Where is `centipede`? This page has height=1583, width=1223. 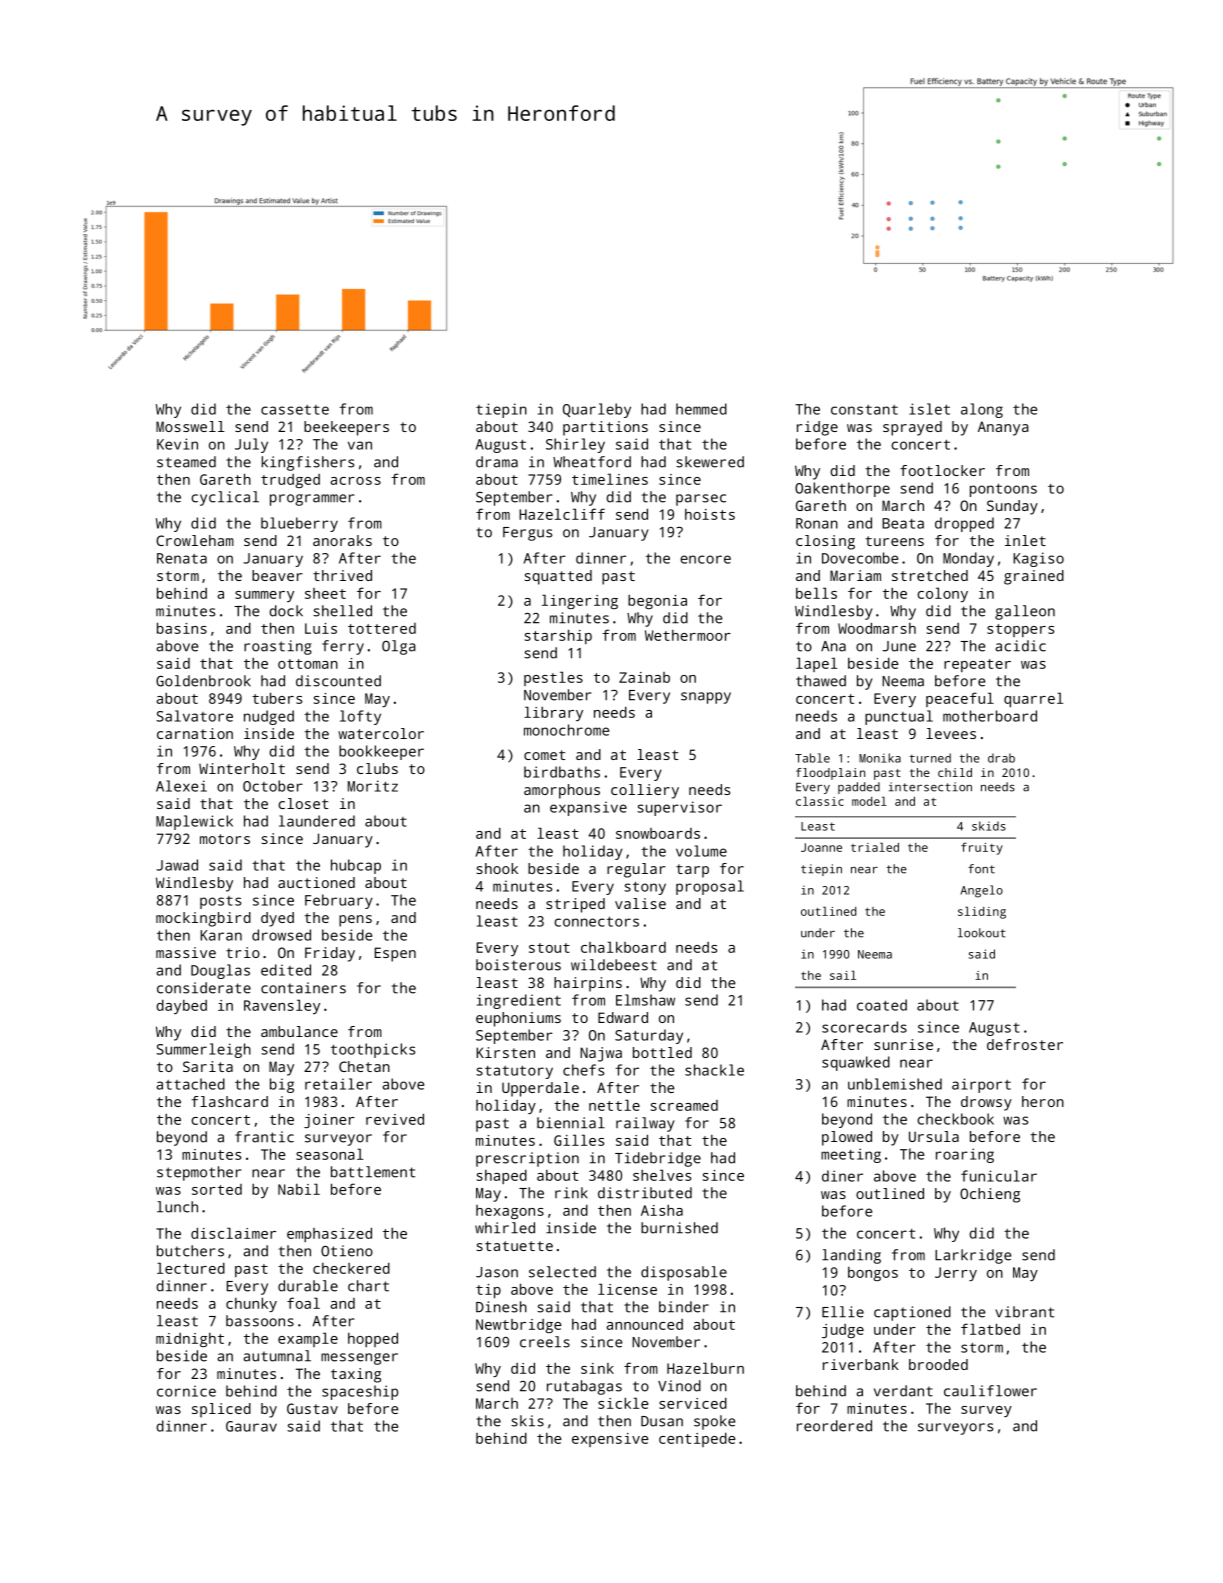
centipede is located at coordinates (697, 1440).
